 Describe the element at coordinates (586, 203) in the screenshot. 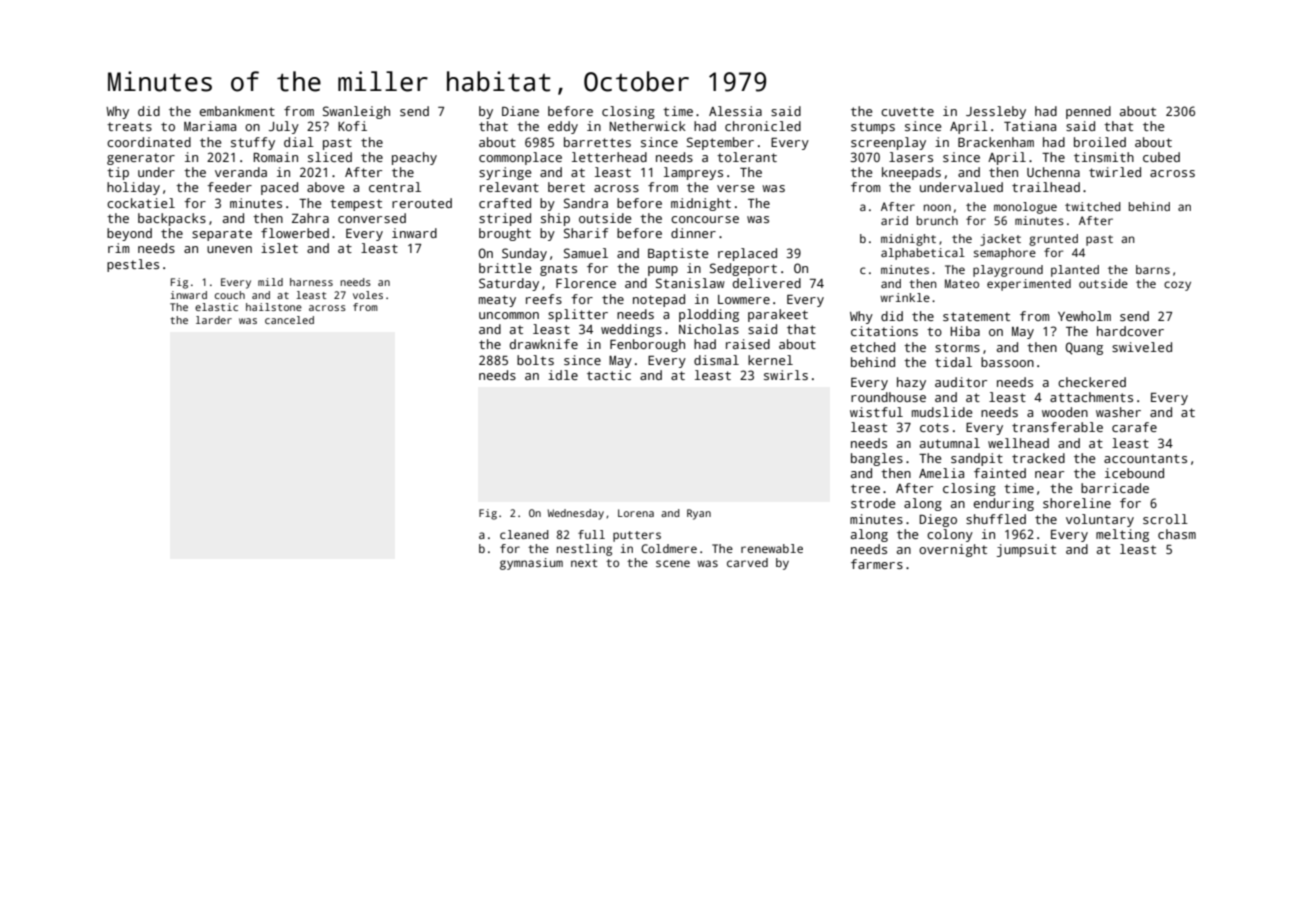

I see `Sandra` at that location.
